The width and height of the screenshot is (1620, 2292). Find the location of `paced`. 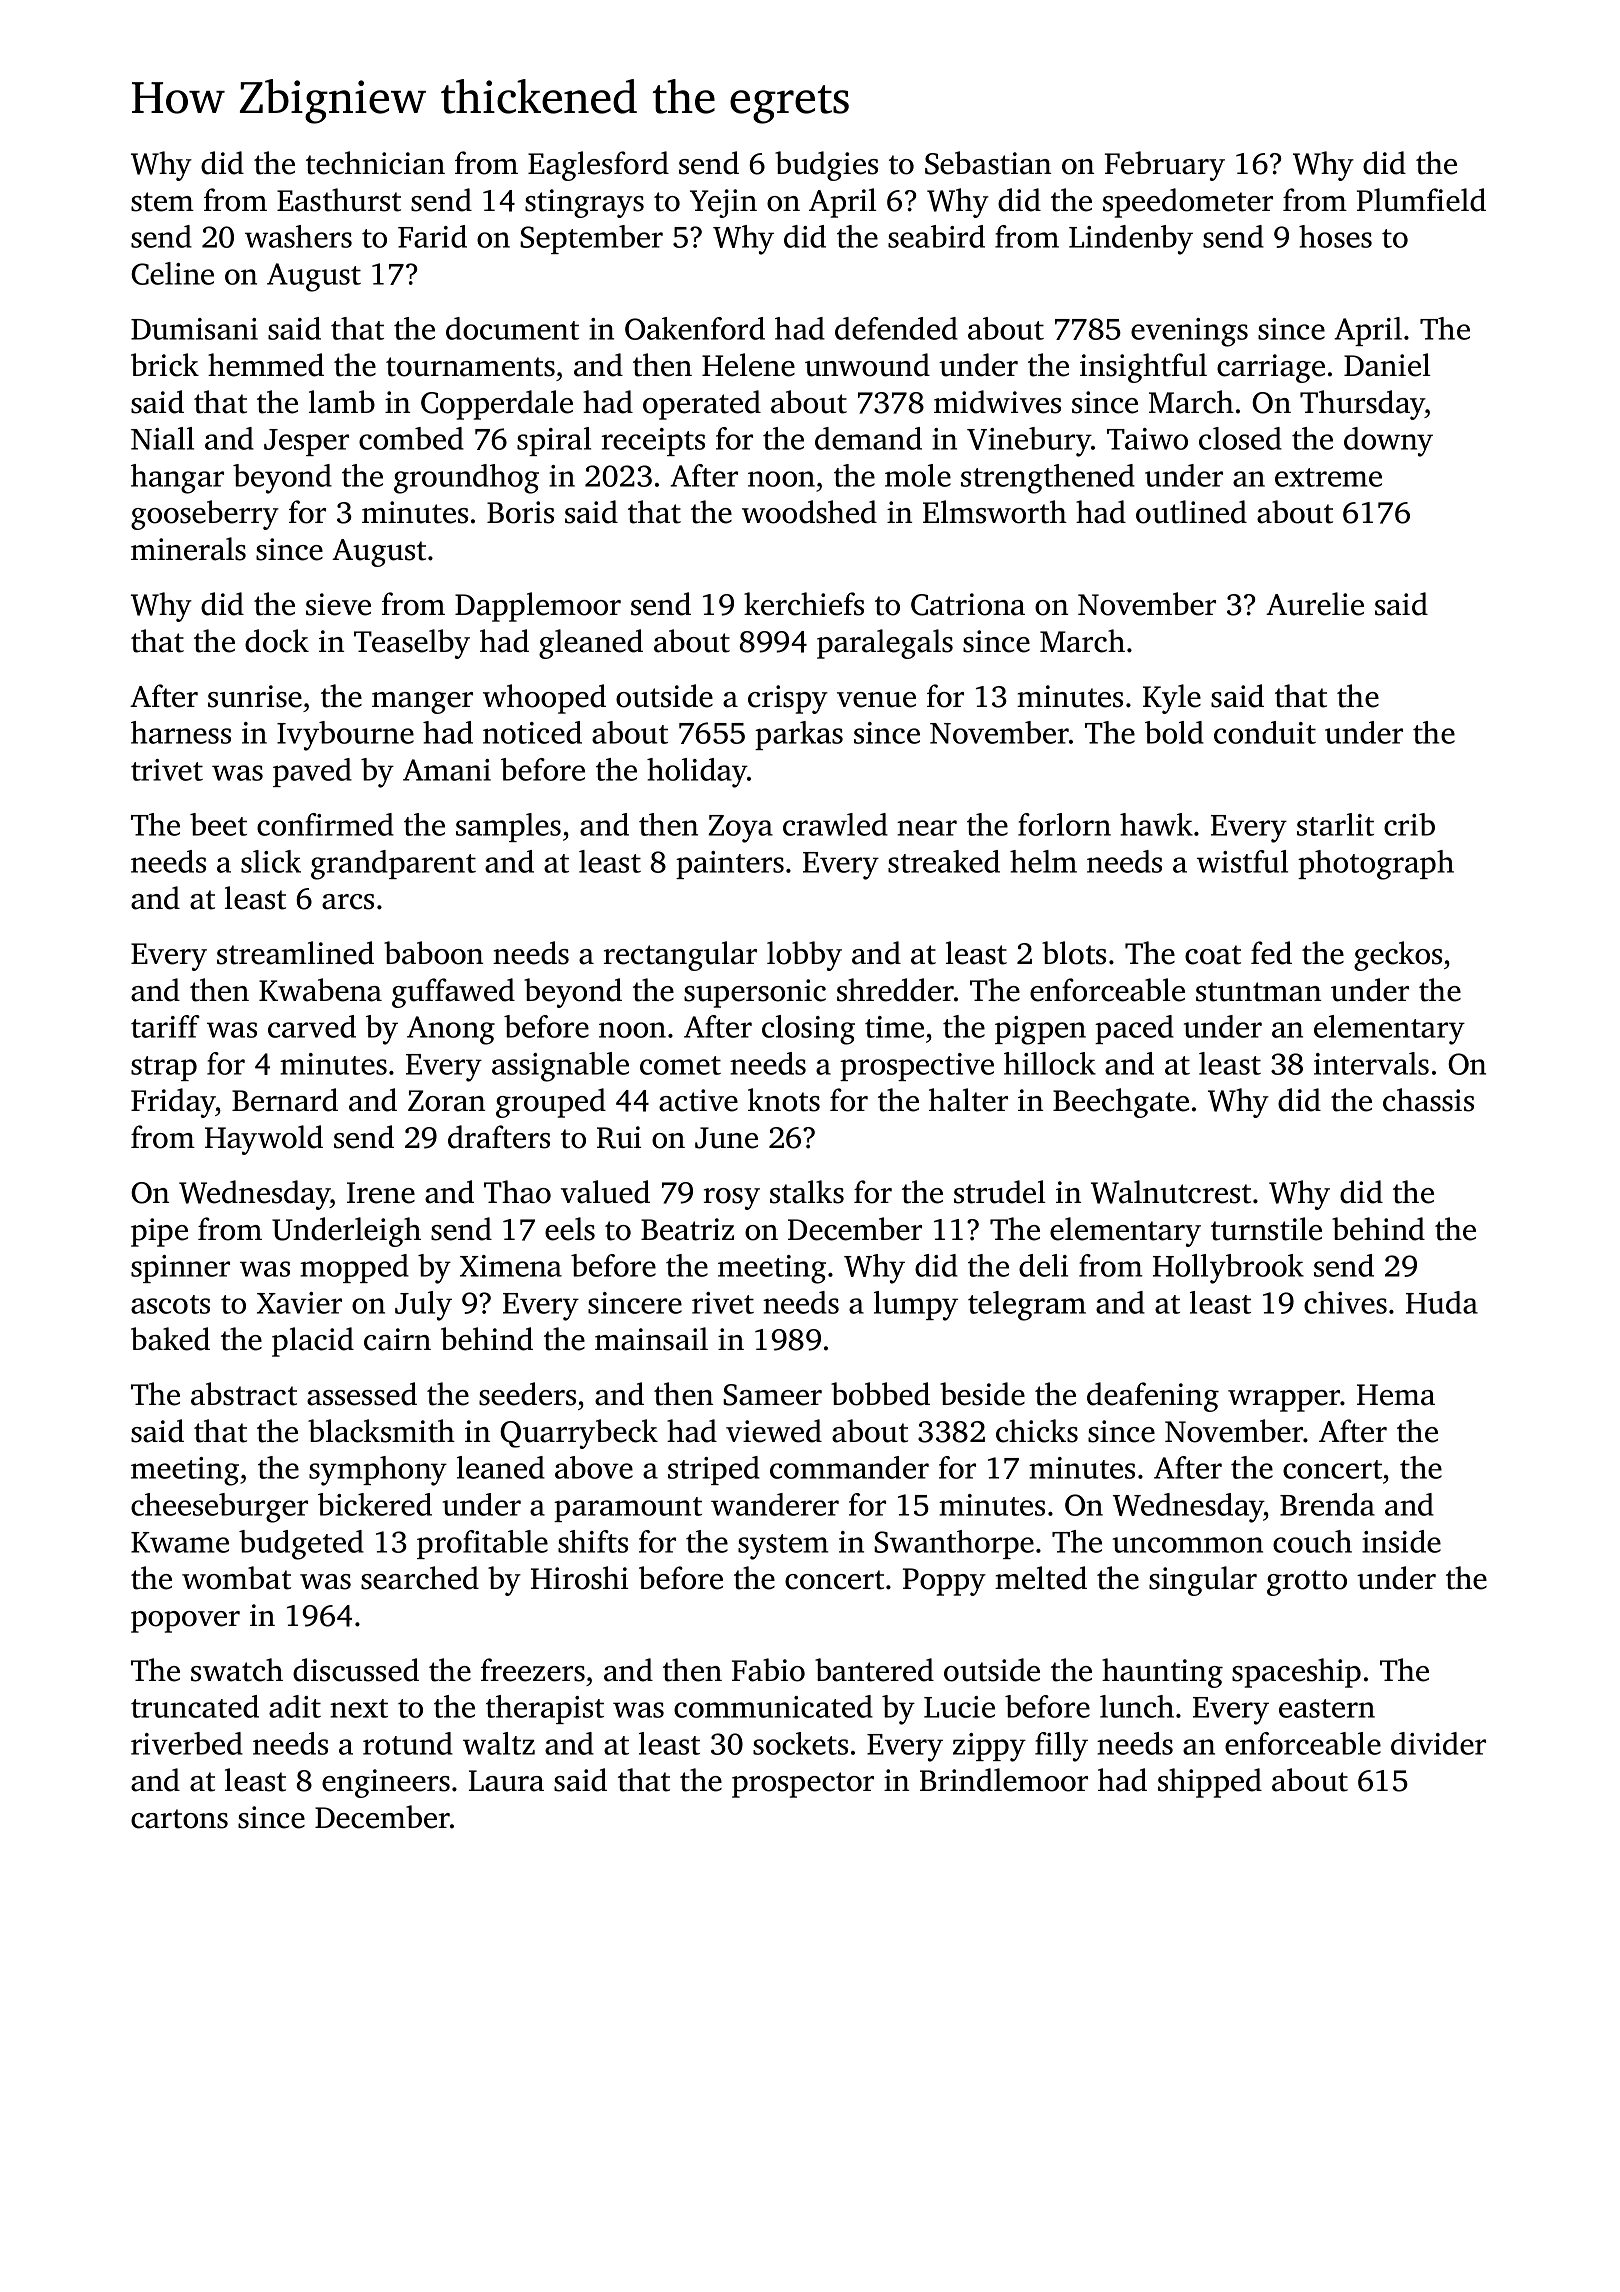

paced is located at coordinates (1134, 1029).
